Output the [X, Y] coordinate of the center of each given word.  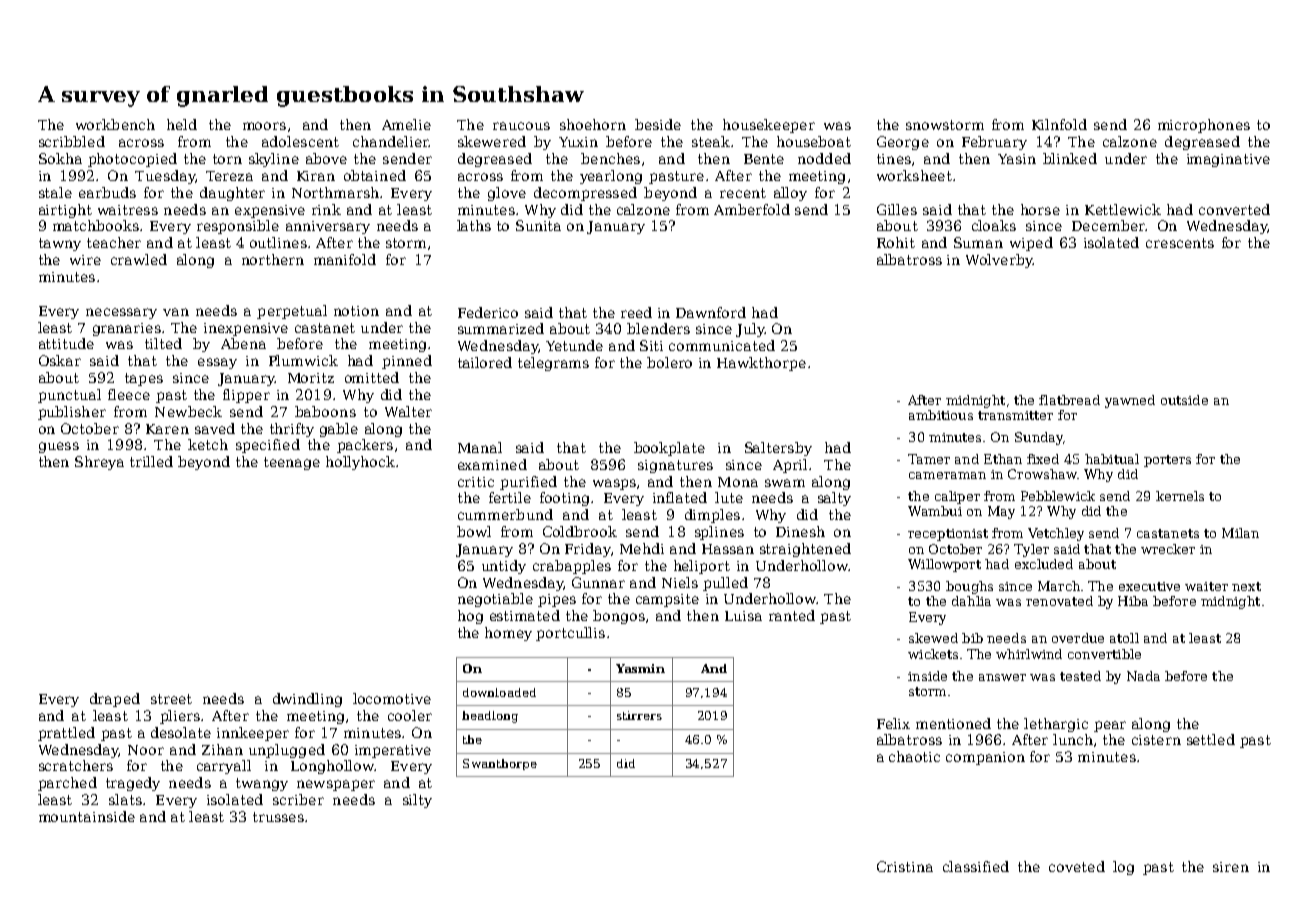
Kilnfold [1059, 124]
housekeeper [769, 126]
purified [528, 483]
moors [264, 126]
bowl [474, 531]
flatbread [1069, 400]
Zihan [222, 749]
